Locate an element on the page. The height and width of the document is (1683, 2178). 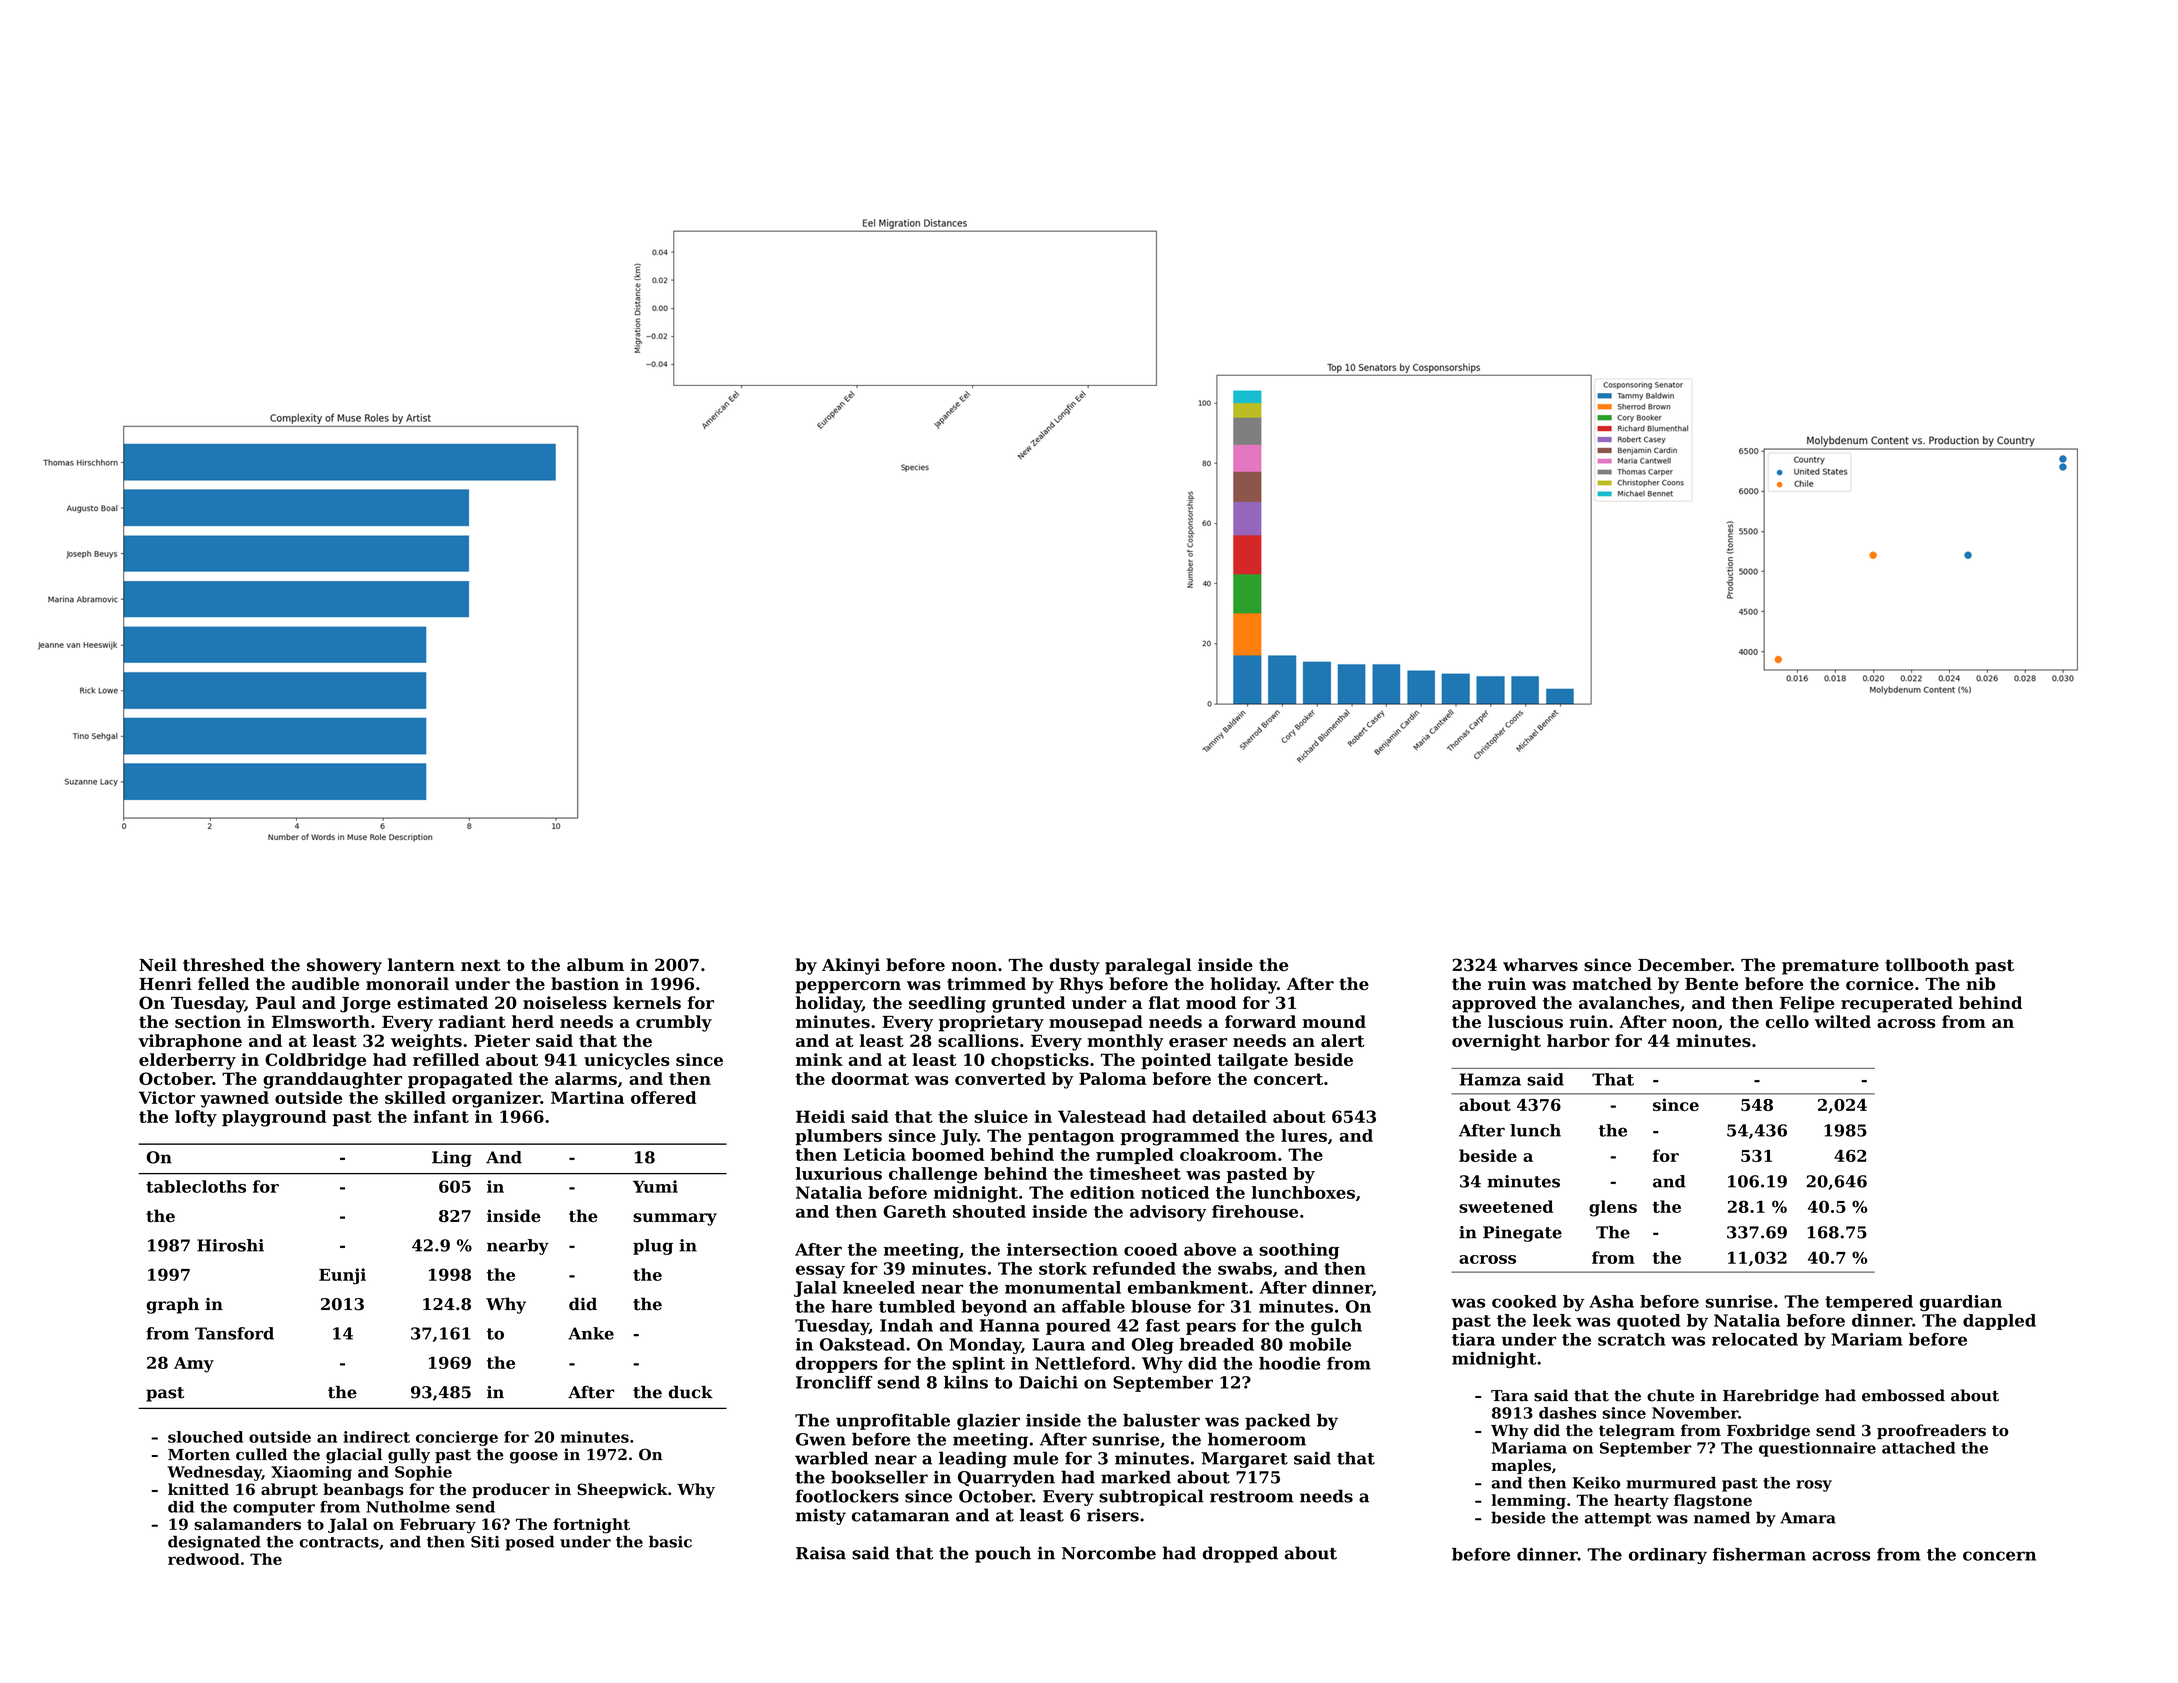
Hiroshi is located at coordinates (230, 1245).
